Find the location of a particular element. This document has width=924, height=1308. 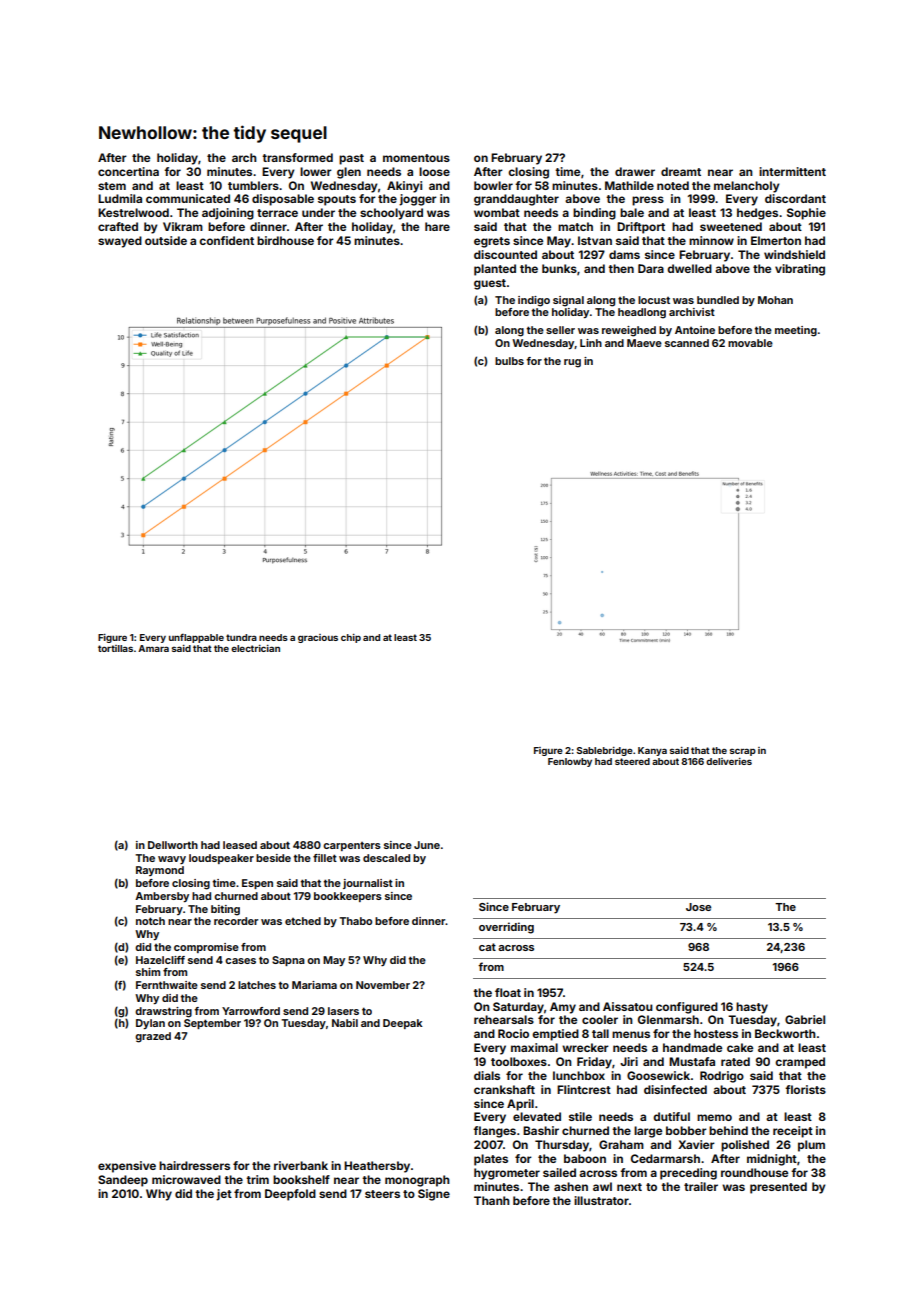

microwaved is located at coordinates (186, 1179).
